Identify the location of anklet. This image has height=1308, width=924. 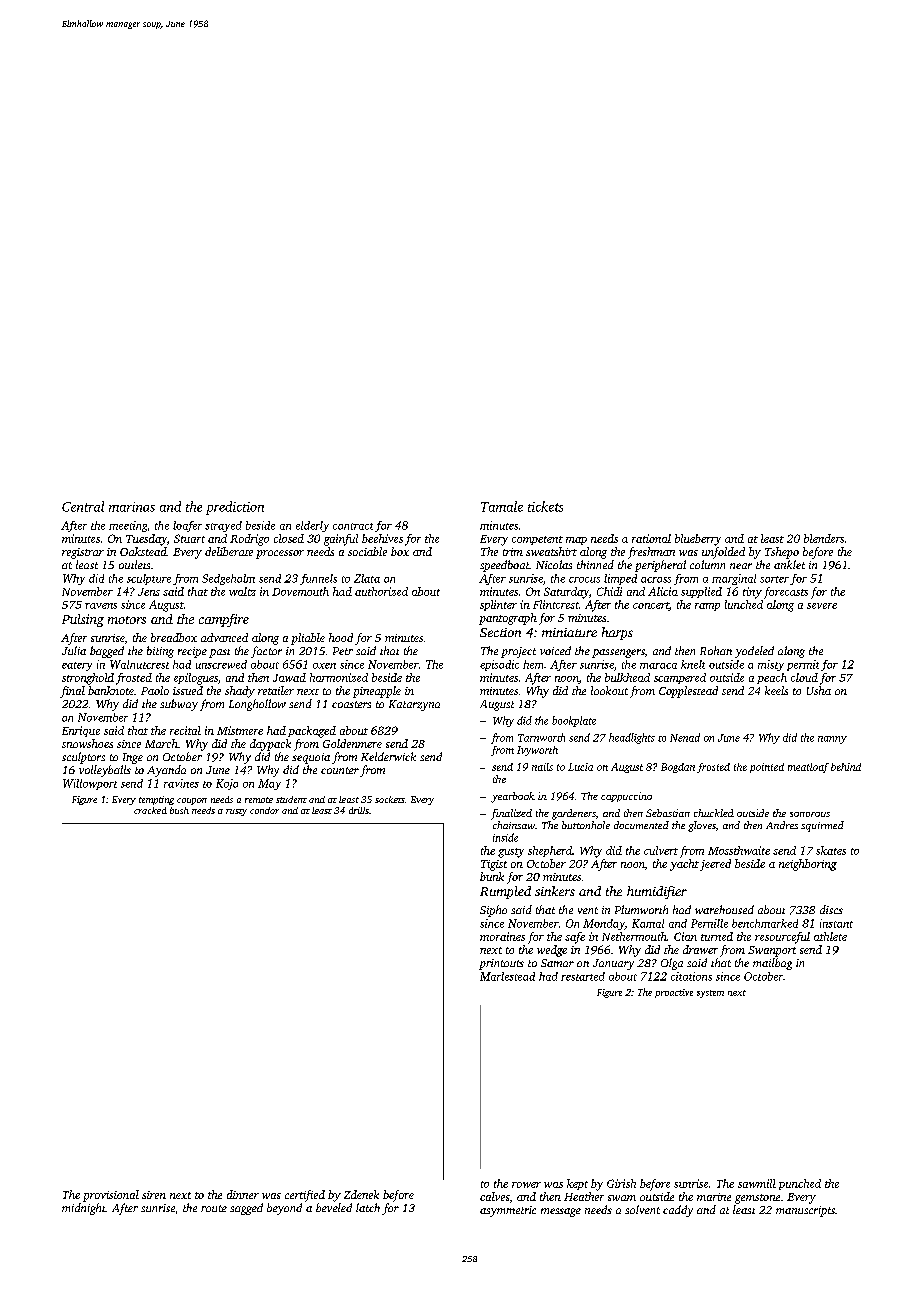
(789, 564).
